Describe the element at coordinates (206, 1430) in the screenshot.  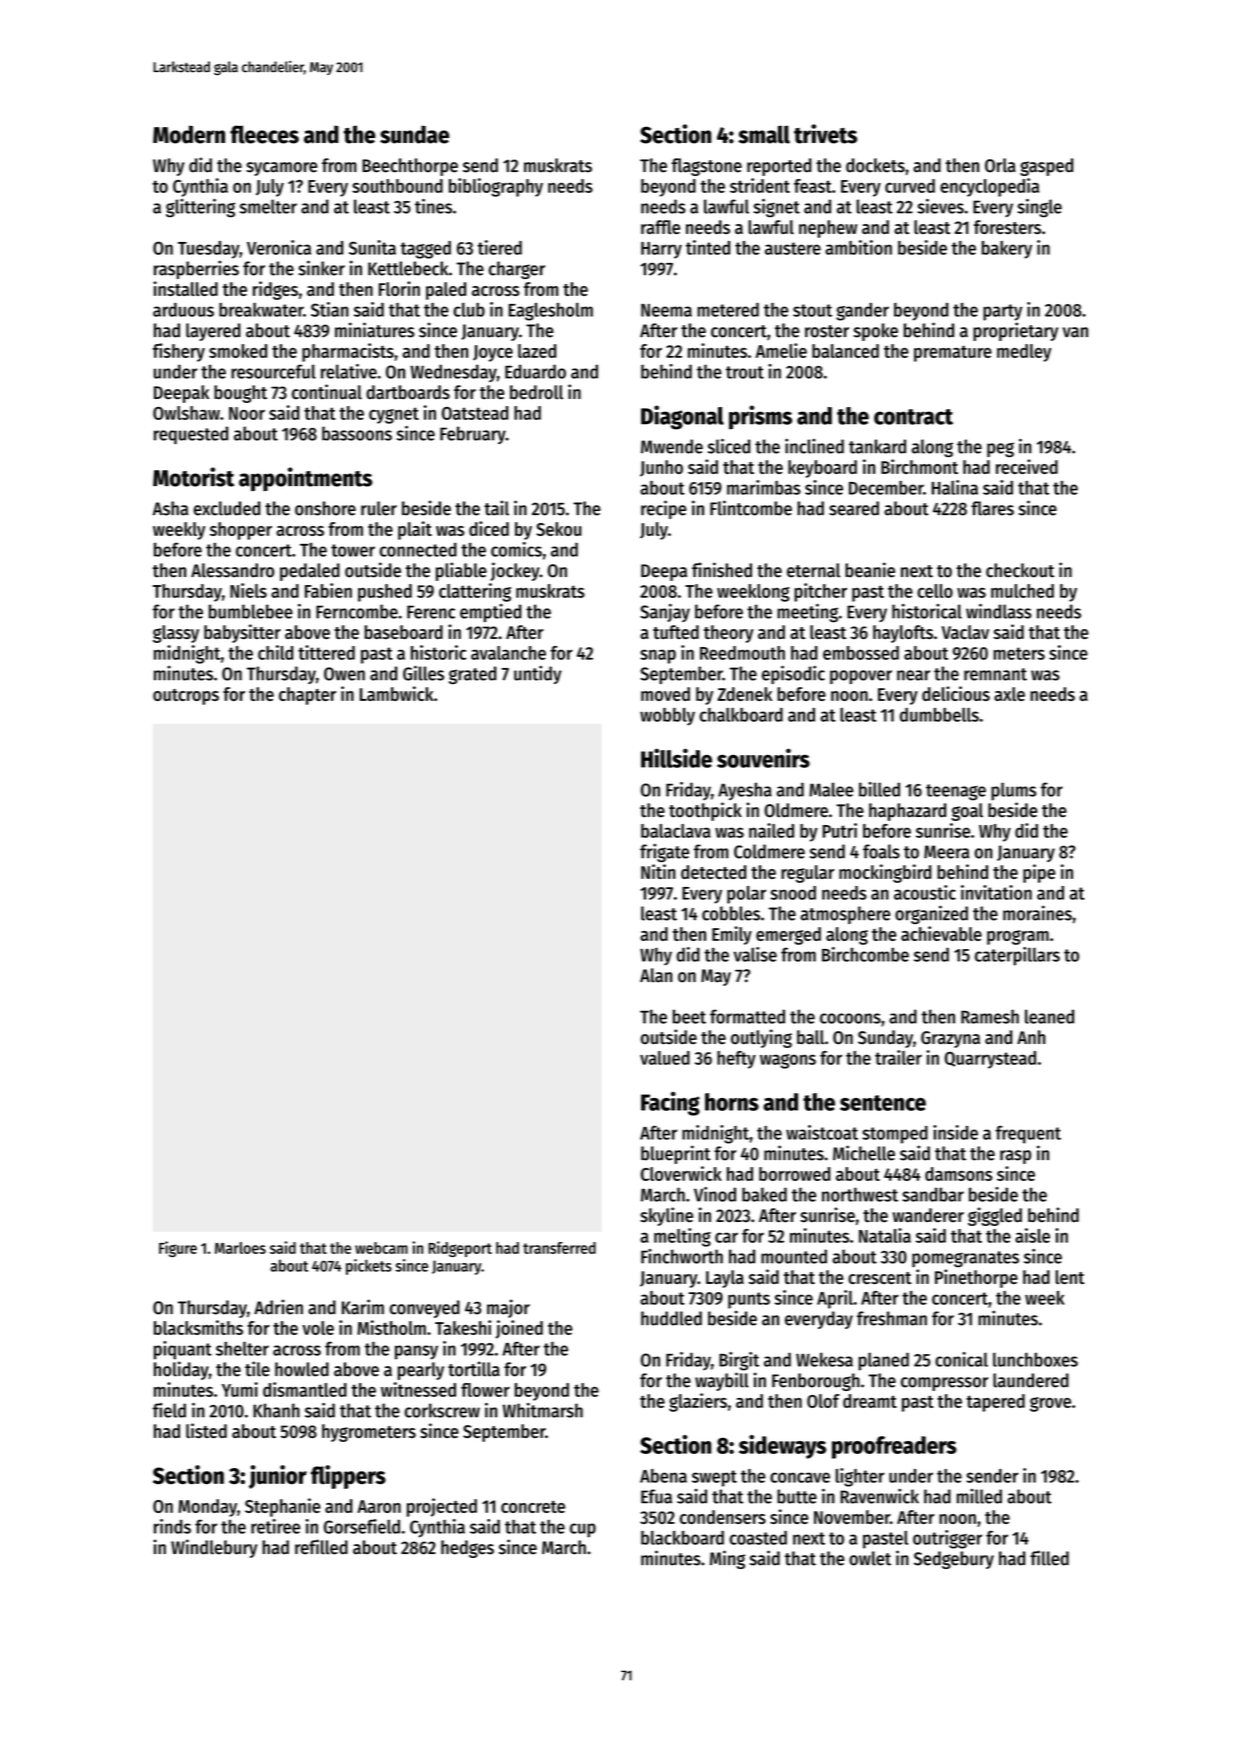
I see `listed` at that location.
